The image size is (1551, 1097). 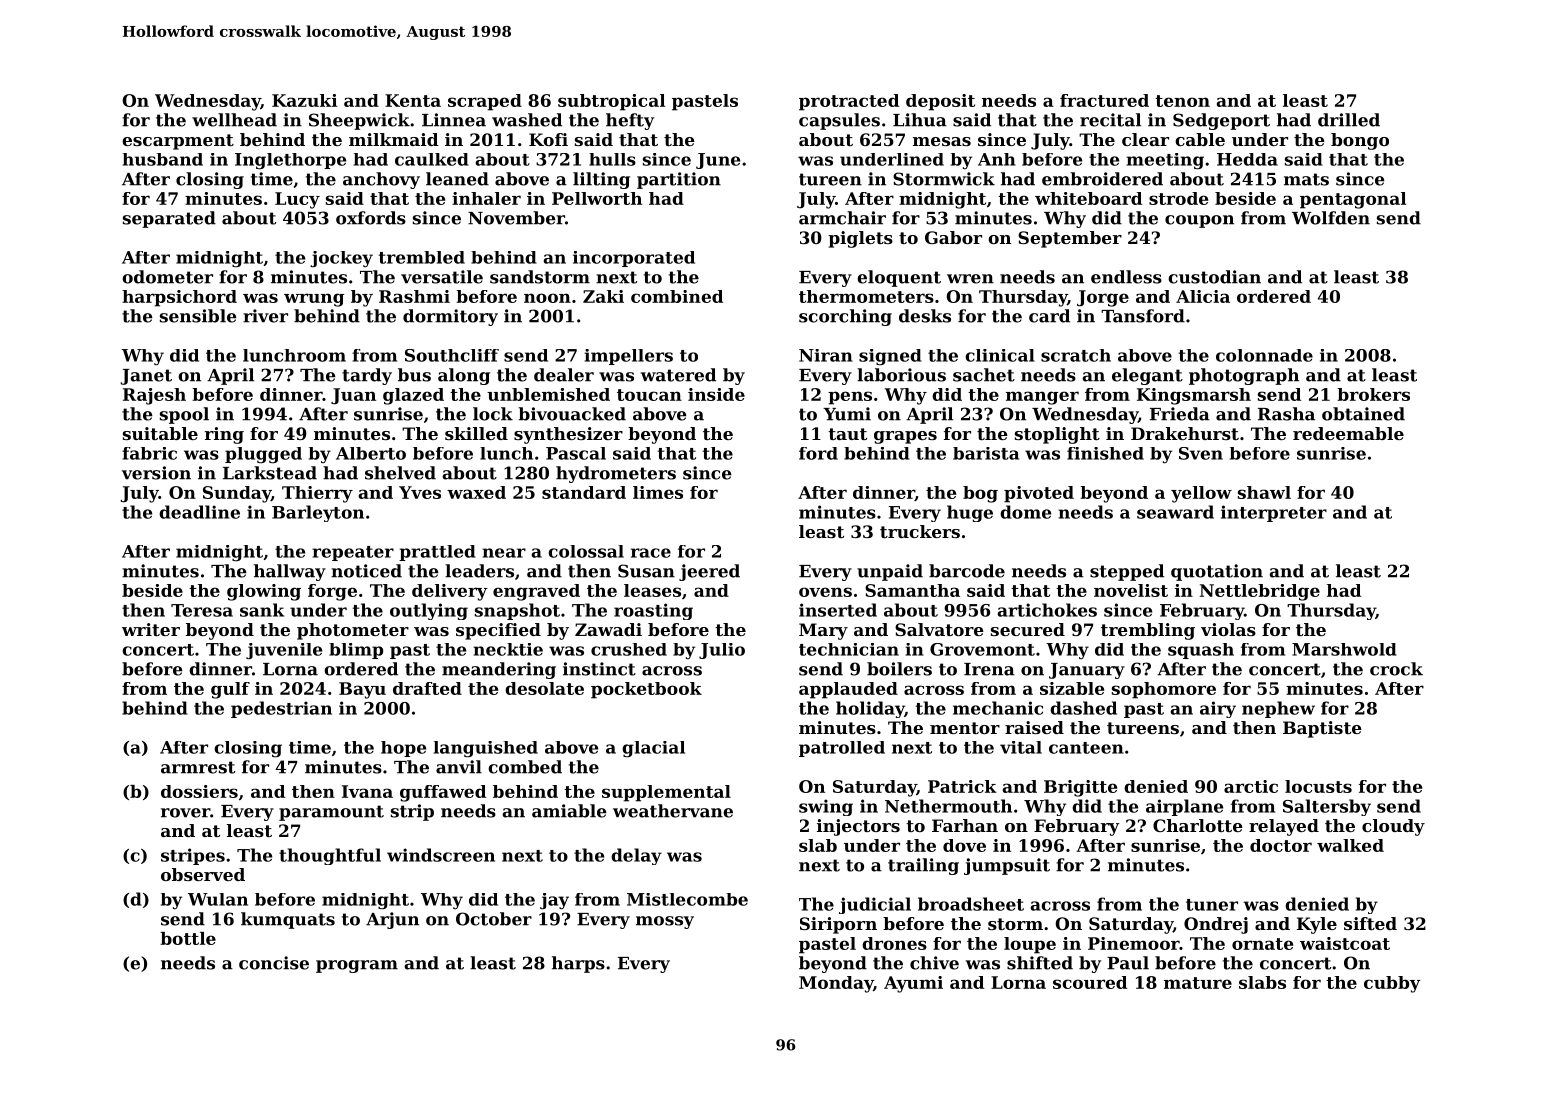 I want to click on scoured, so click(x=1090, y=982).
